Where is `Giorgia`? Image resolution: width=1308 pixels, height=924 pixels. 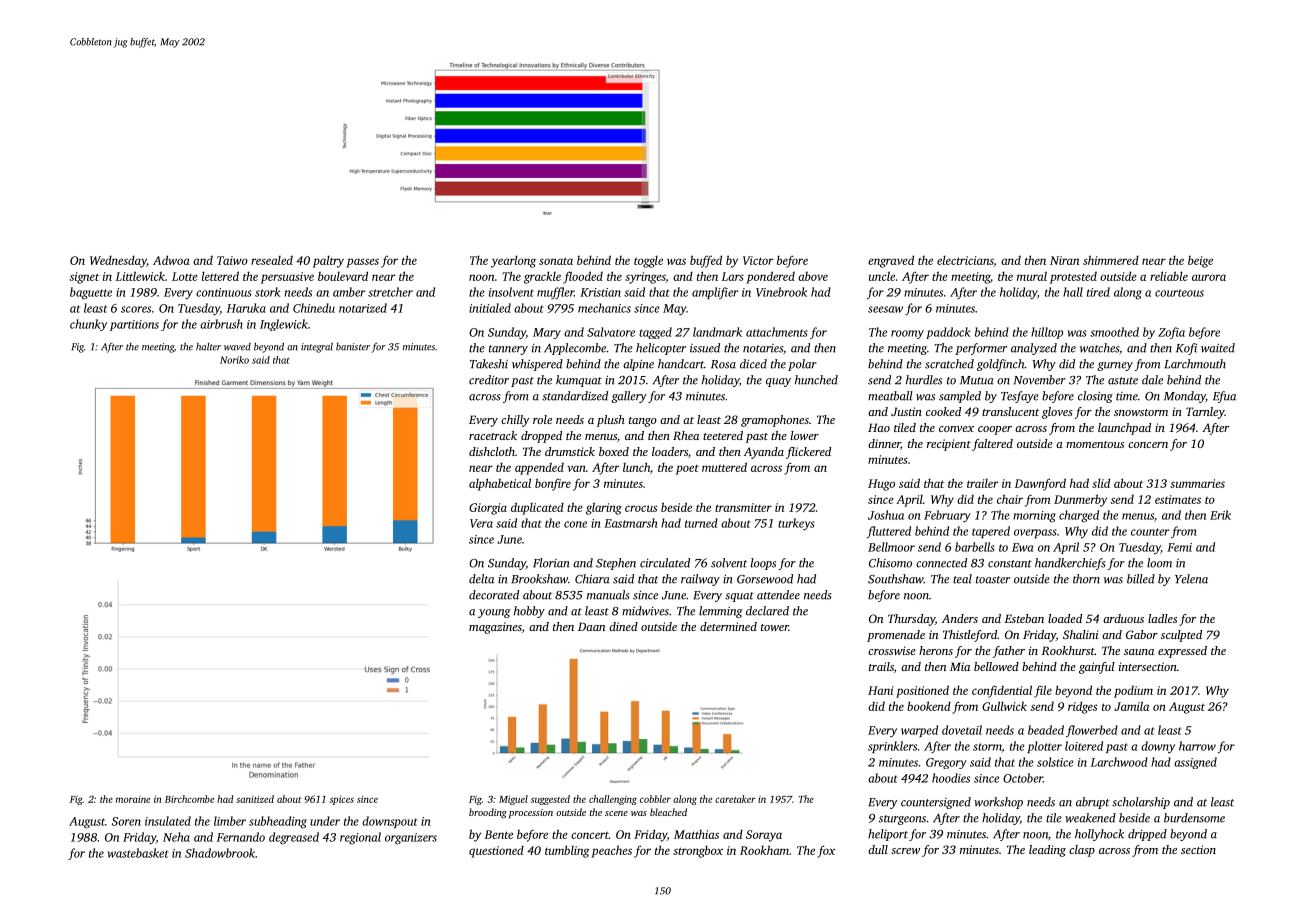
Giorgia is located at coordinates (488, 509).
